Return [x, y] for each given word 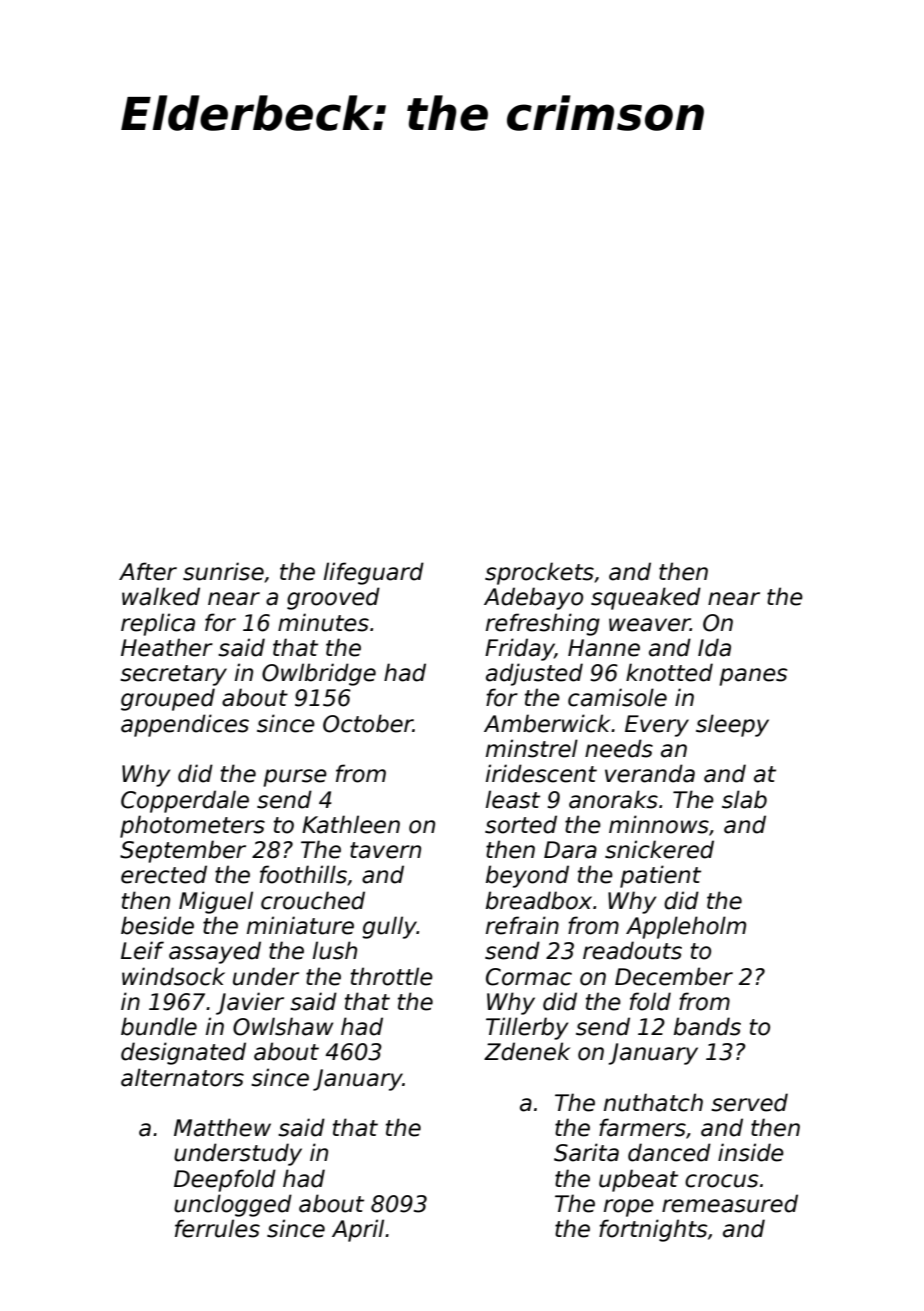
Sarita [586, 1152]
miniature [300, 925]
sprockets [539, 573]
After [148, 571]
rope [629, 1208]
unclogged [233, 1205]
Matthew [222, 1127]
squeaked [646, 598]
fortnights [653, 1230]
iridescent [541, 773]
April [358, 1230]
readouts [632, 950]
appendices [185, 725]
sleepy [732, 725]
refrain [522, 925]
